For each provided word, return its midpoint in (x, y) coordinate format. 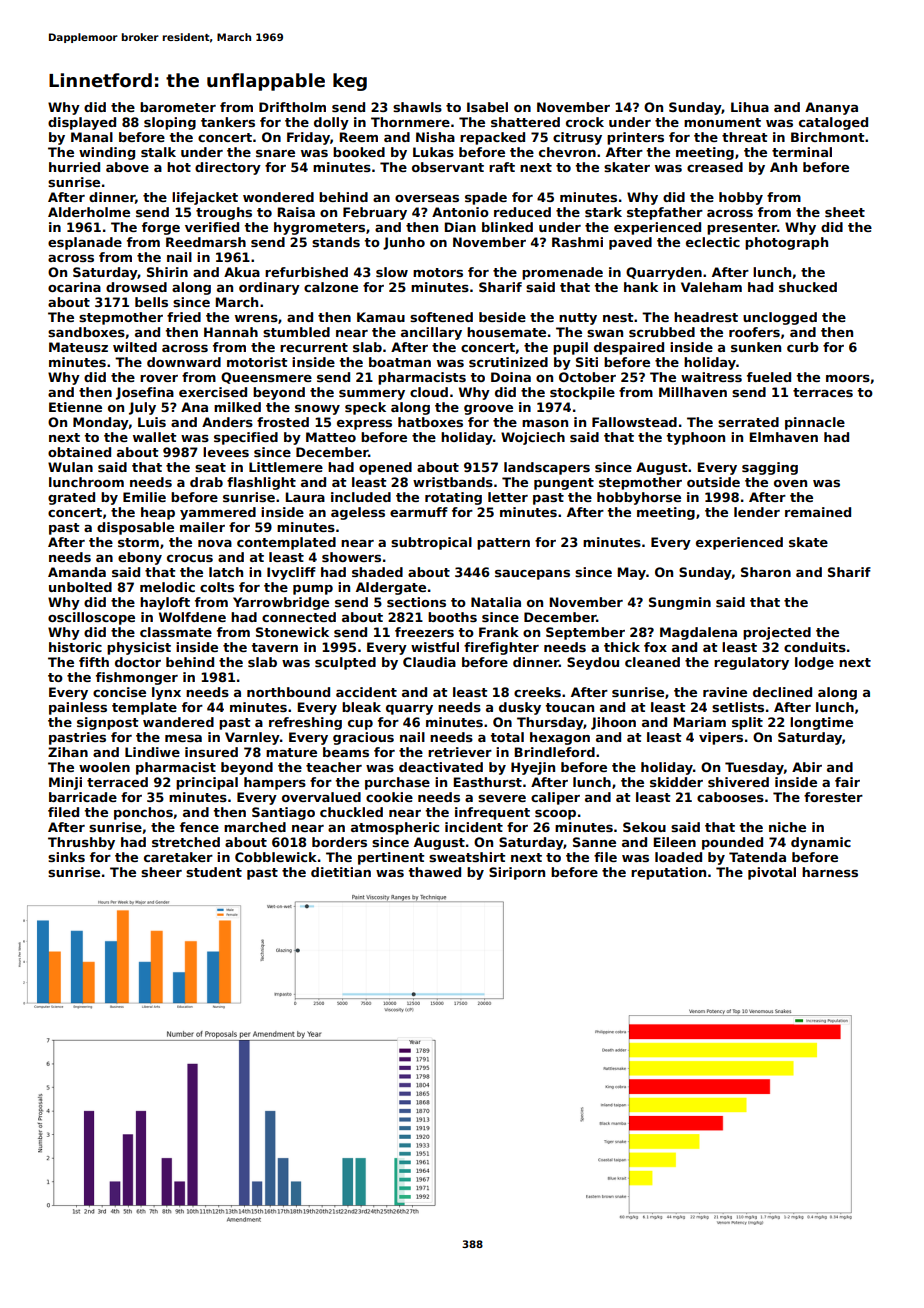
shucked (808, 287)
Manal (92, 137)
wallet (155, 437)
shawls (417, 107)
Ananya (831, 108)
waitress (711, 377)
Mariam (699, 722)
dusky (520, 708)
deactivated (441, 767)
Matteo (331, 437)
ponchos (143, 813)
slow (392, 272)
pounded (732, 843)
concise (119, 692)
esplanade (85, 243)
